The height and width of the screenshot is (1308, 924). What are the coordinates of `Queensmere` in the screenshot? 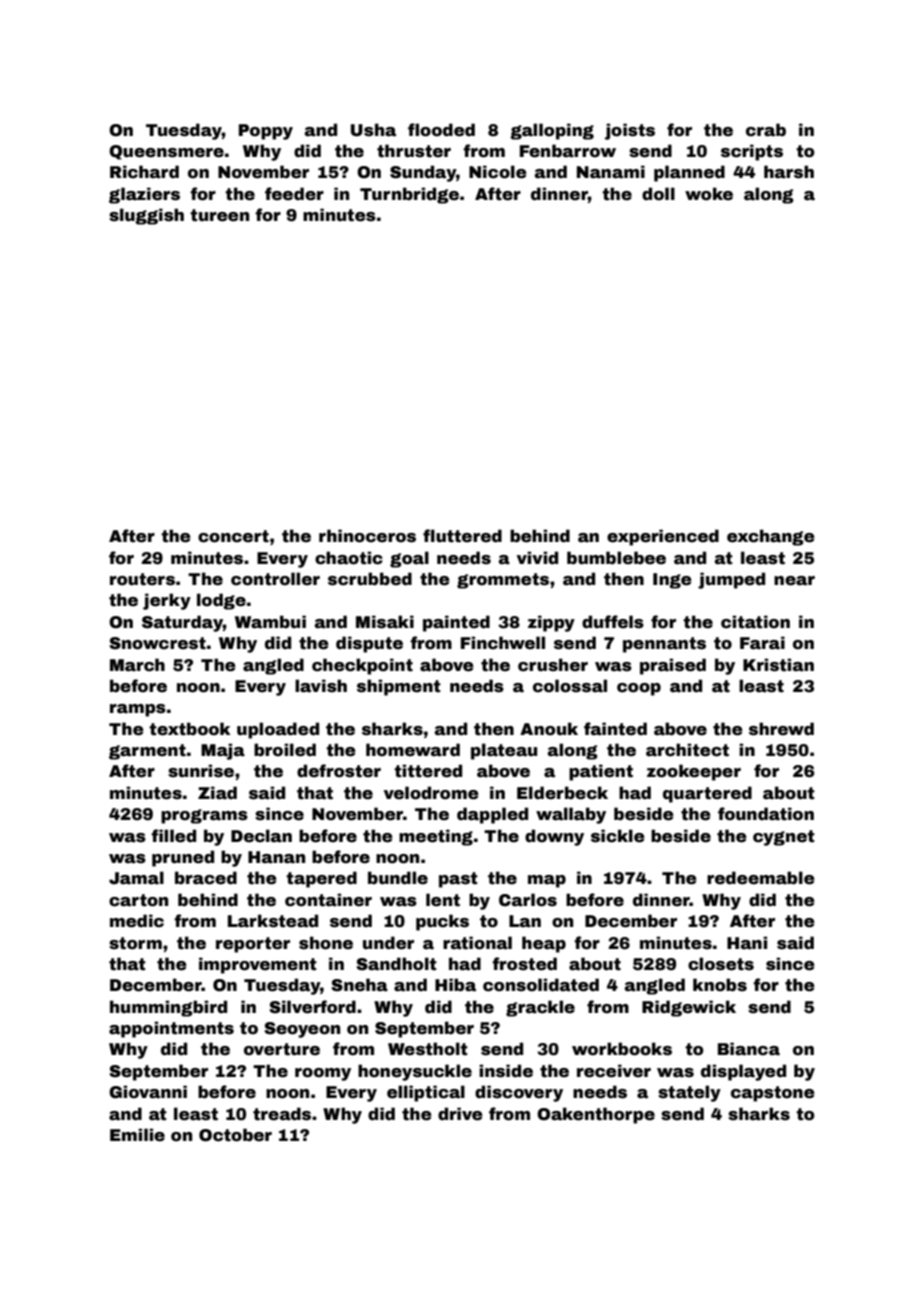 It's located at (166, 152).
